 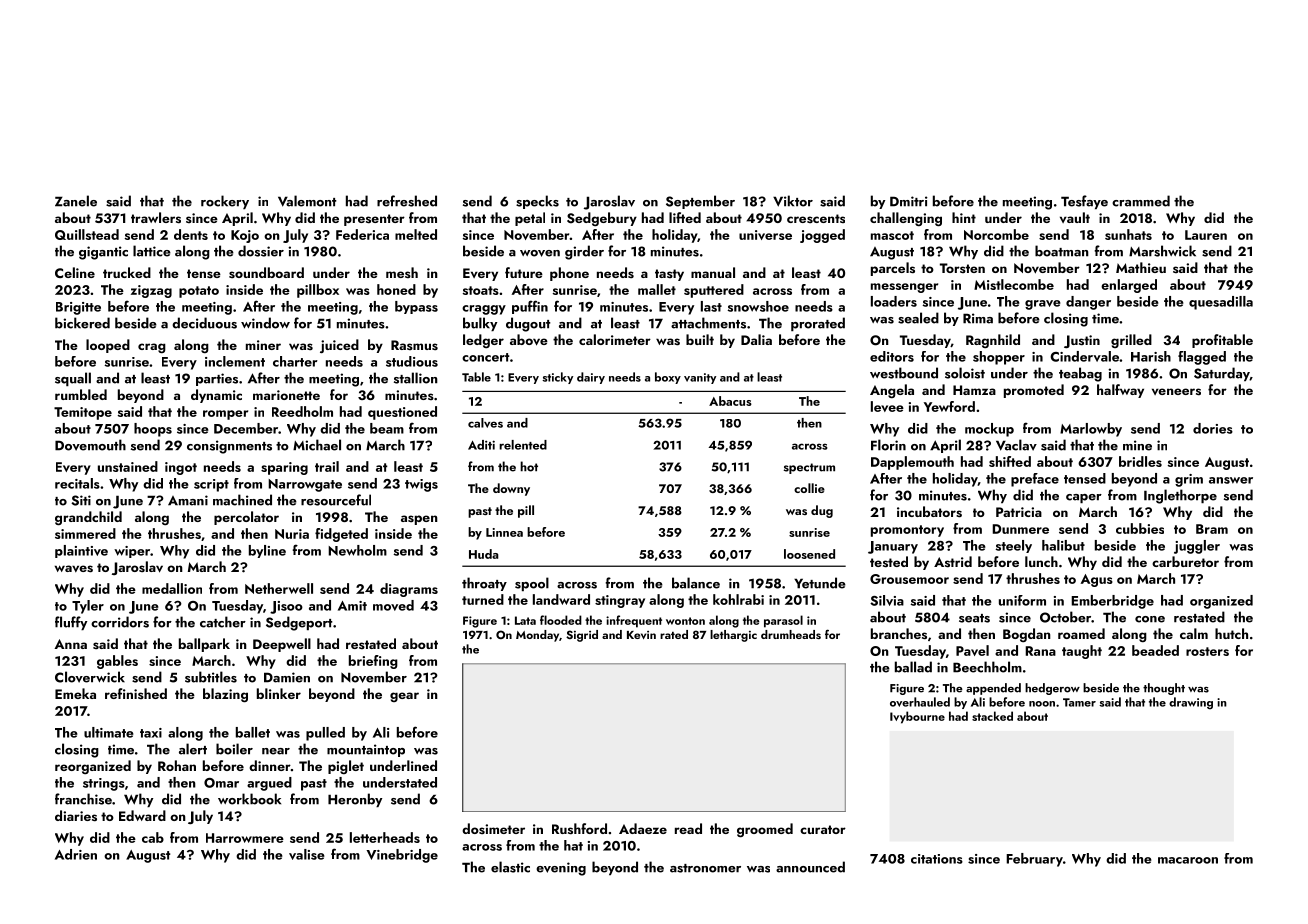 I want to click on piglet, so click(x=346, y=767).
